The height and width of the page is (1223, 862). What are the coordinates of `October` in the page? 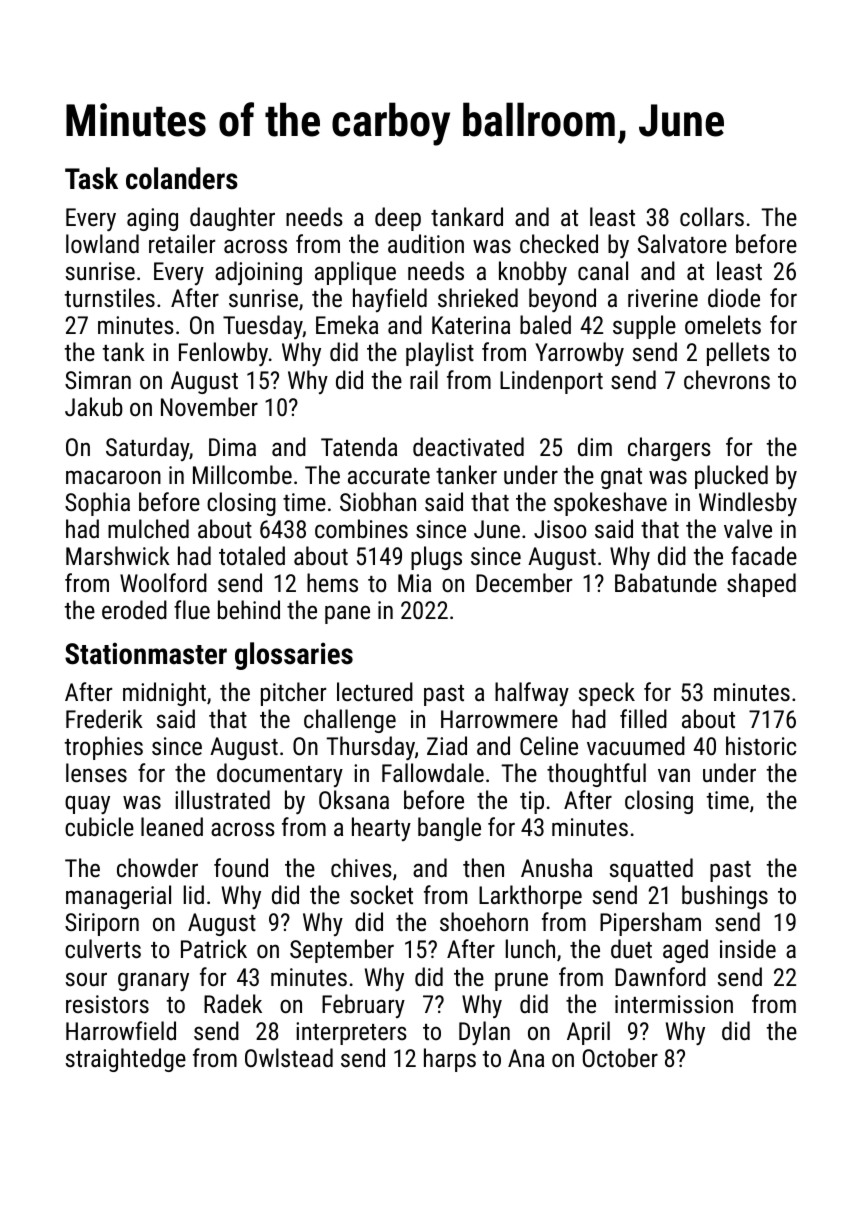 It's located at (620, 1057).
